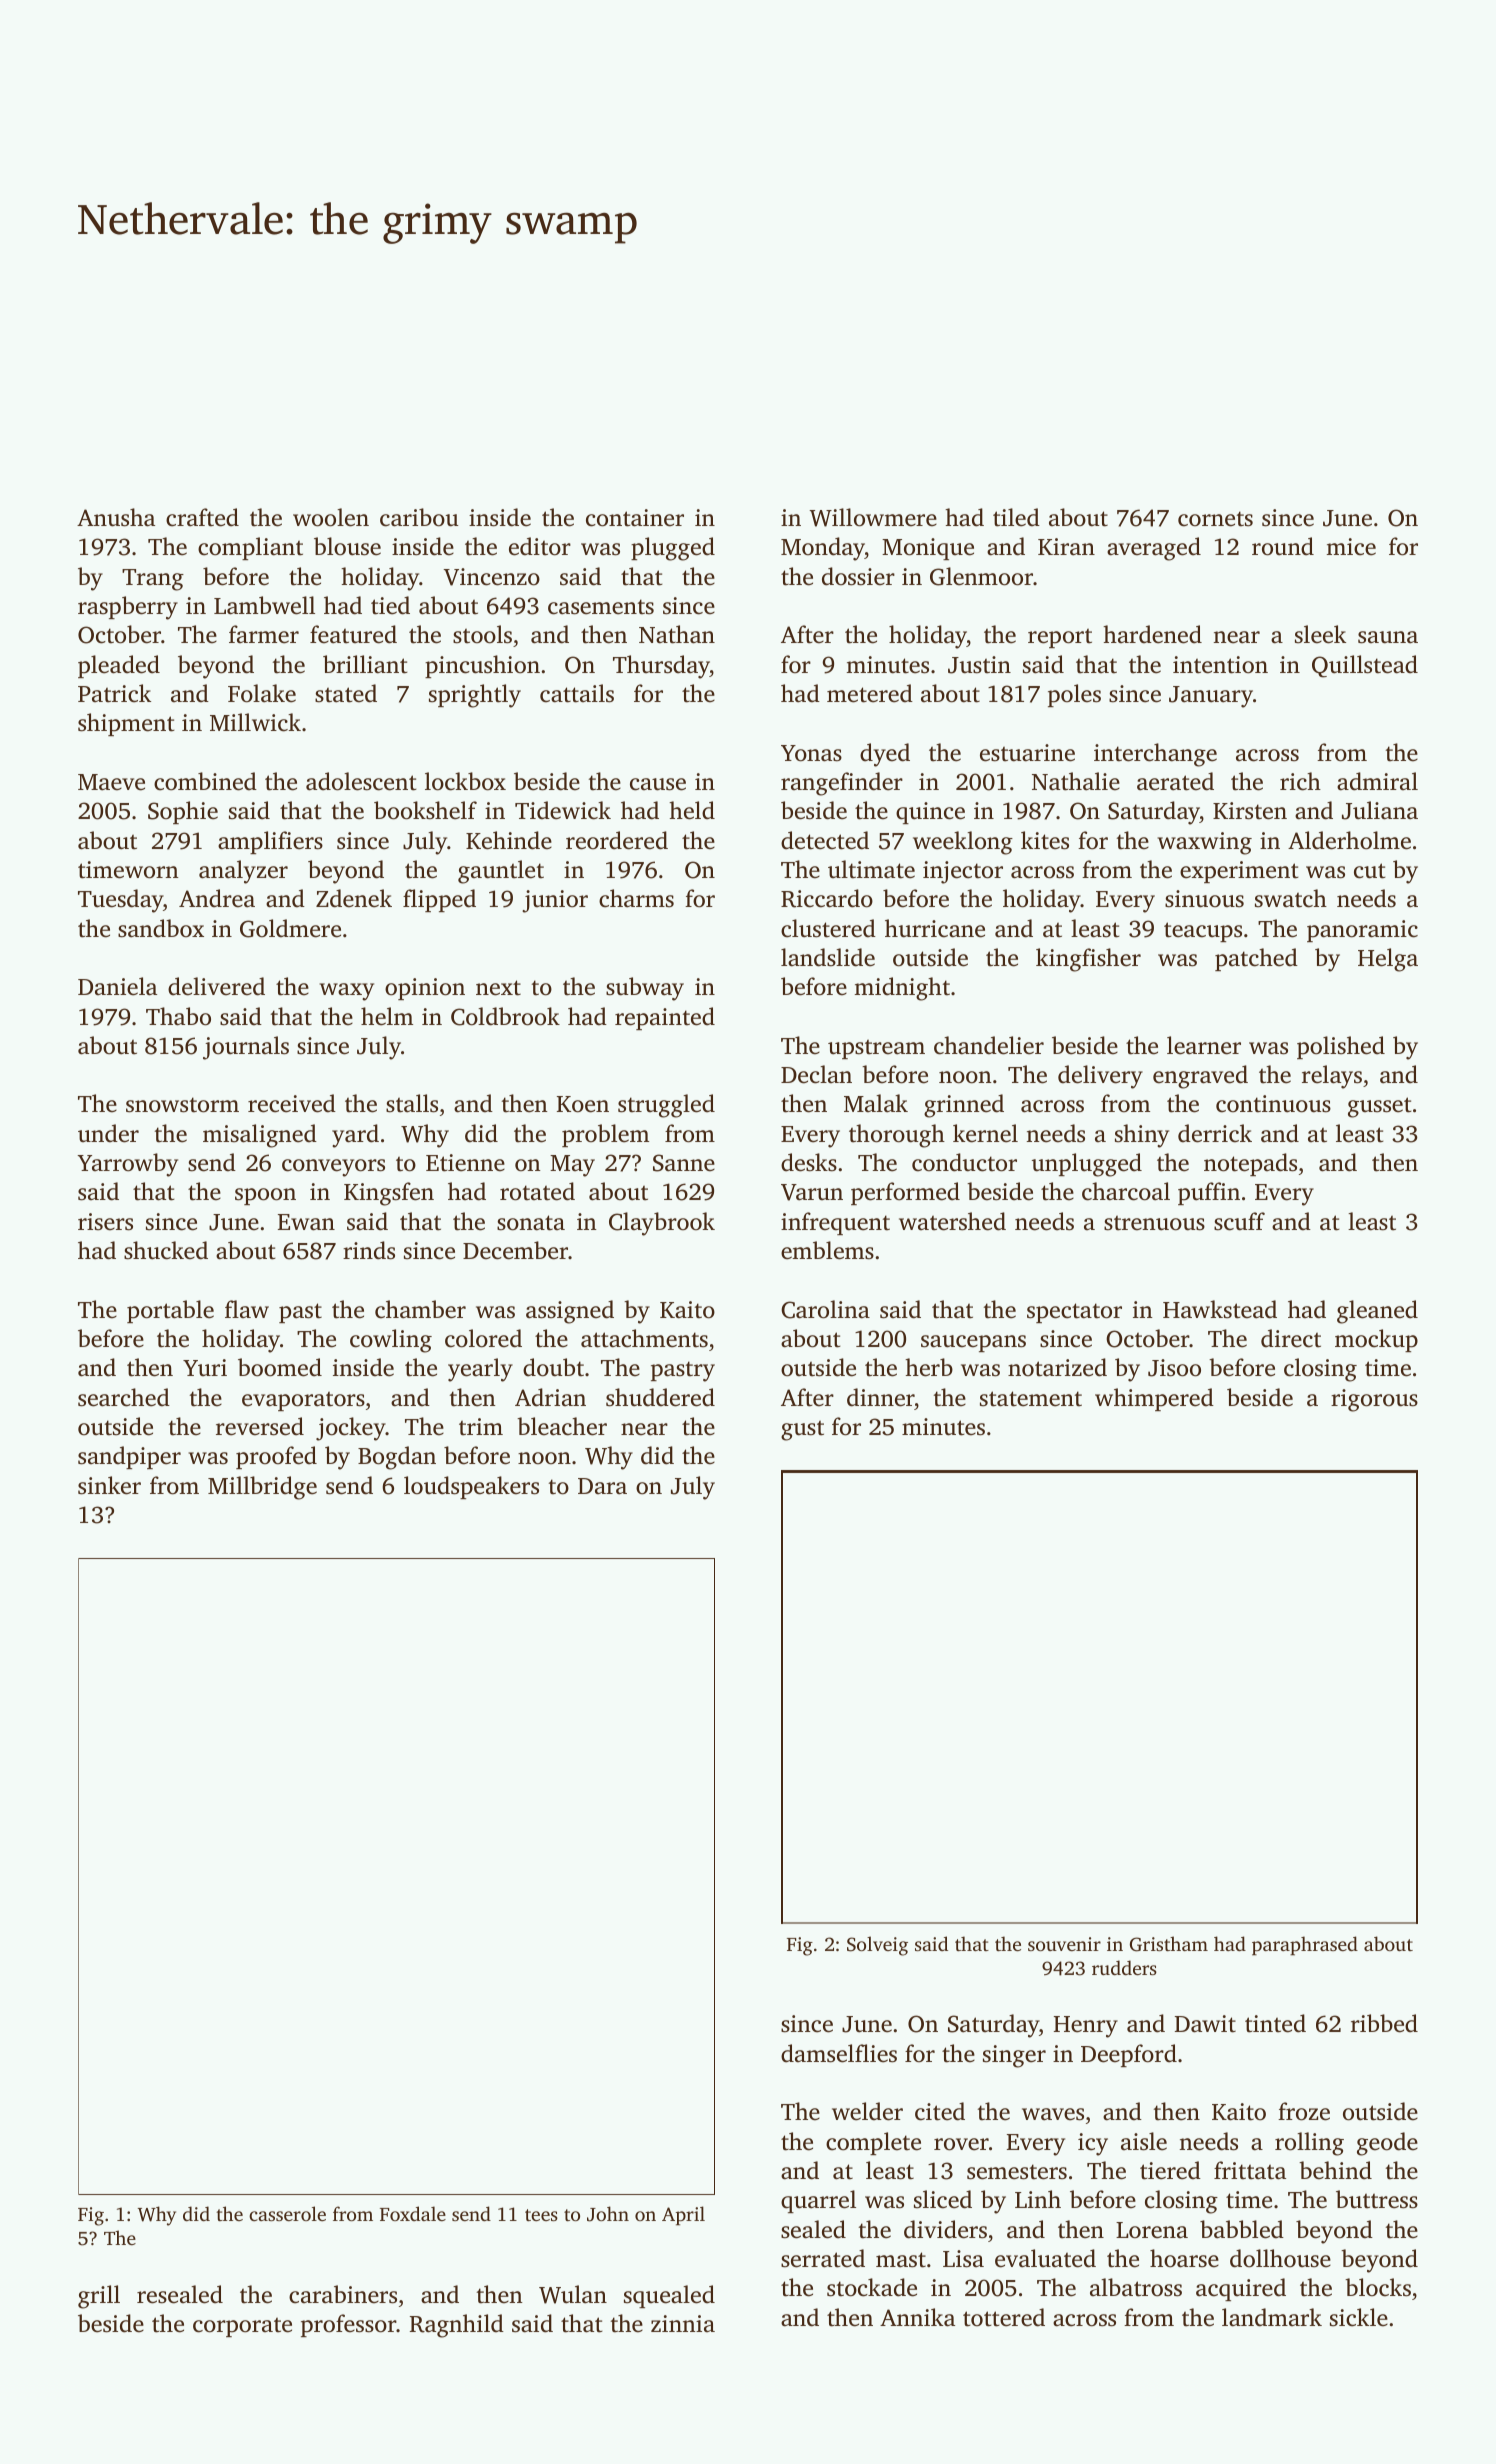 The height and width of the document is (2464, 1496). Describe the element at coordinates (1154, 1399) in the document. I see `whimpered` at that location.
